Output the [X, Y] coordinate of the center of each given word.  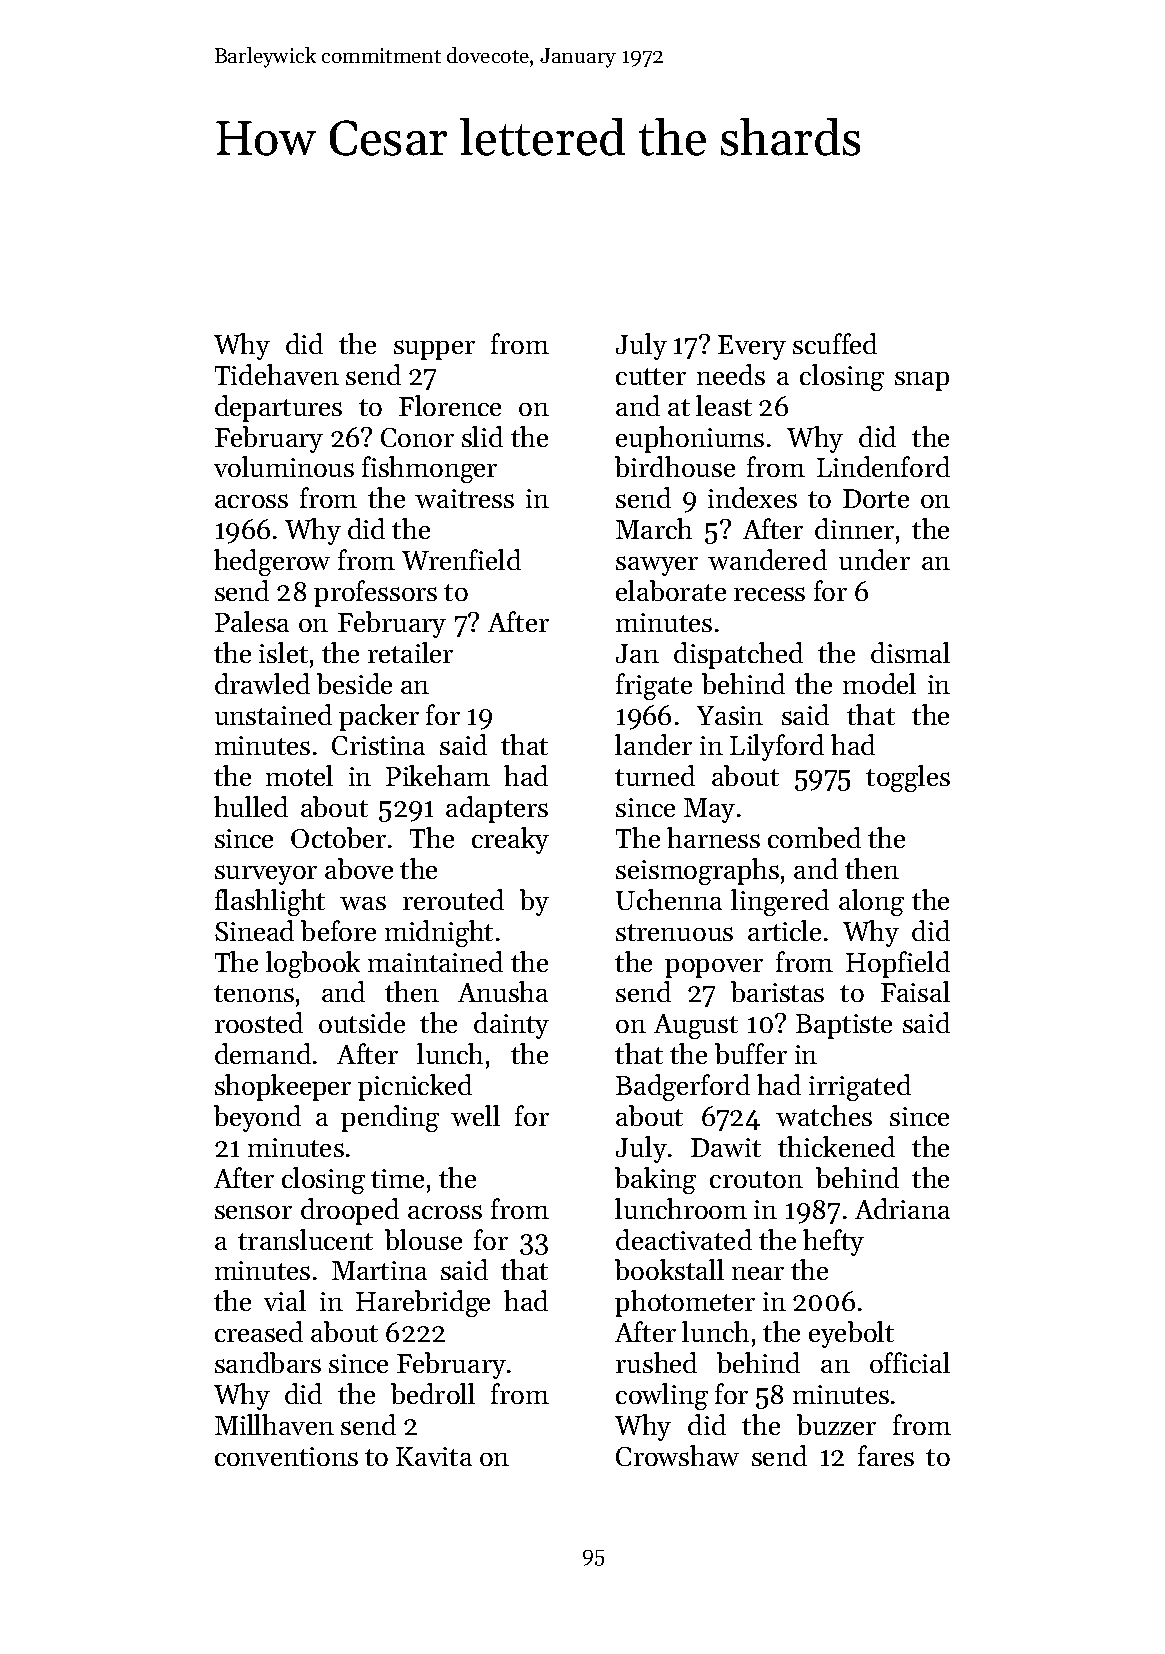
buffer [751, 1053]
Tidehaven [277, 374]
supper [434, 350]
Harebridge [423, 1303]
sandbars [268, 1362]
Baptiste [844, 1026]
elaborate [671, 590]
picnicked [415, 1087]
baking [655, 1180]
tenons [254, 993]
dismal [910, 652]
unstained [273, 714]
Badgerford [683, 1087]
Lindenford [883, 466]
